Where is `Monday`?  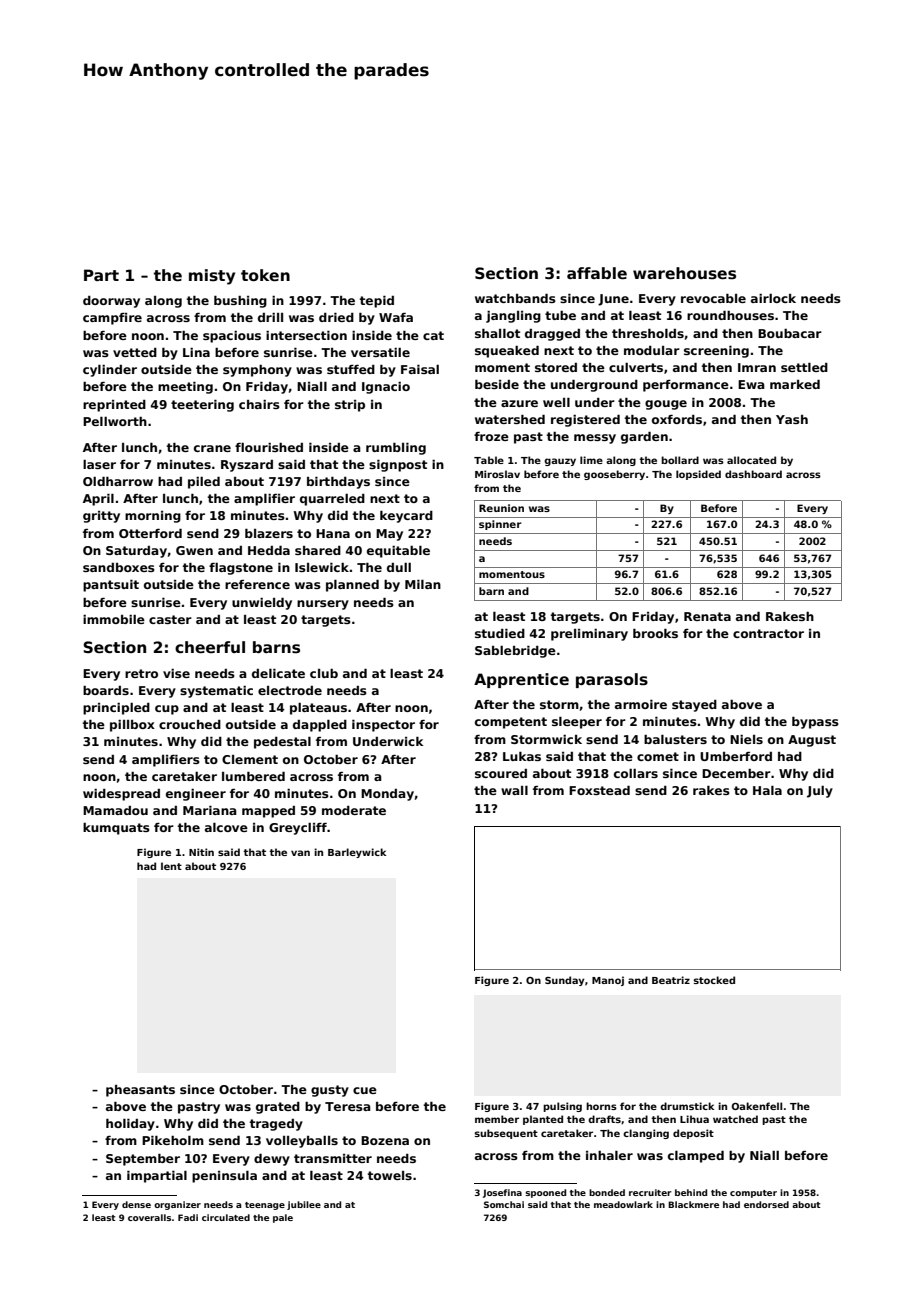 Monday is located at coordinates (387, 795).
